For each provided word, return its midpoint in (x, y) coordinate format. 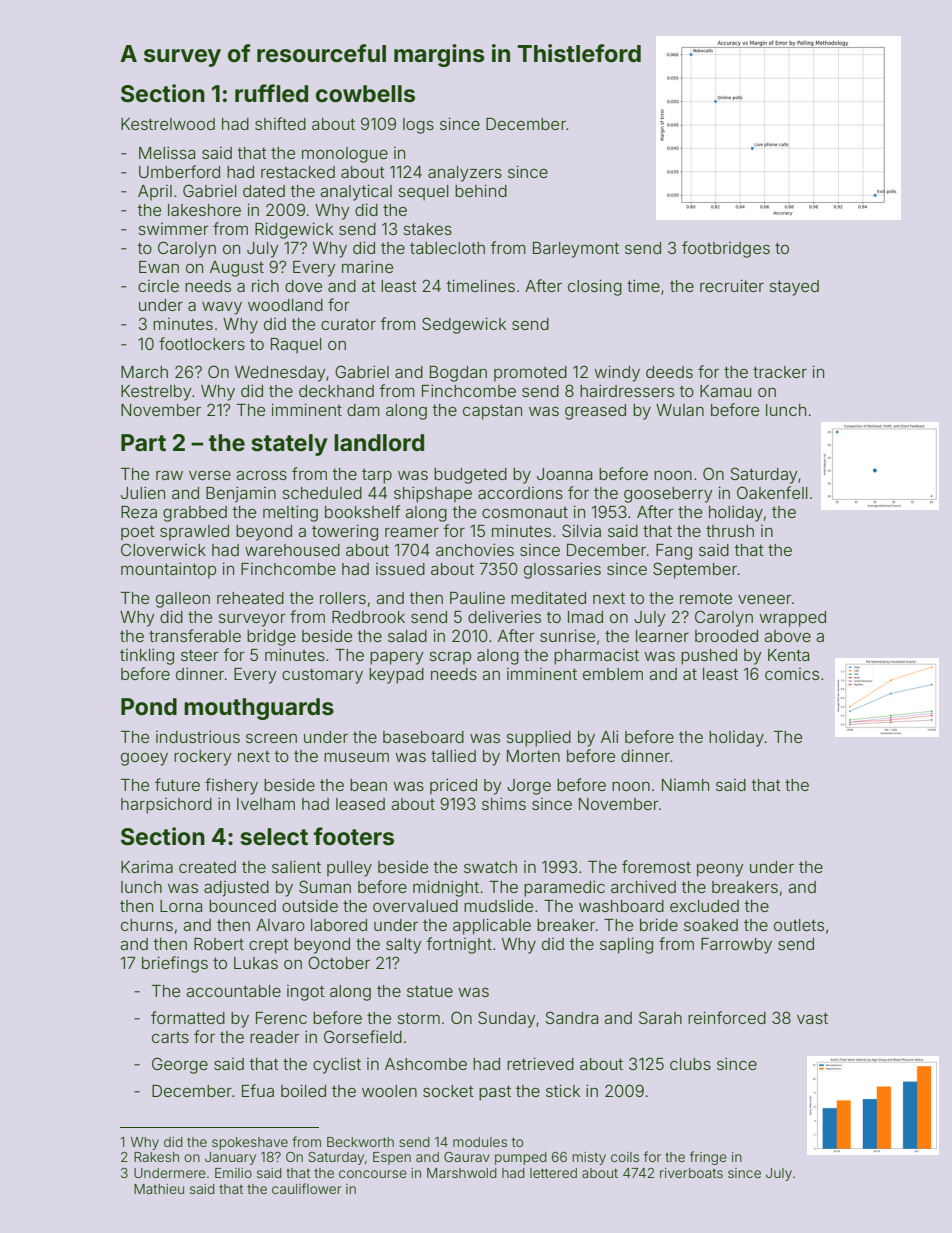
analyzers (465, 174)
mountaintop (168, 570)
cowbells (365, 94)
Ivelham (266, 804)
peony (720, 870)
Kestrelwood (168, 124)
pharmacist (596, 657)
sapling (626, 945)
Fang (674, 552)
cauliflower (307, 1188)
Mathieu (159, 1189)
